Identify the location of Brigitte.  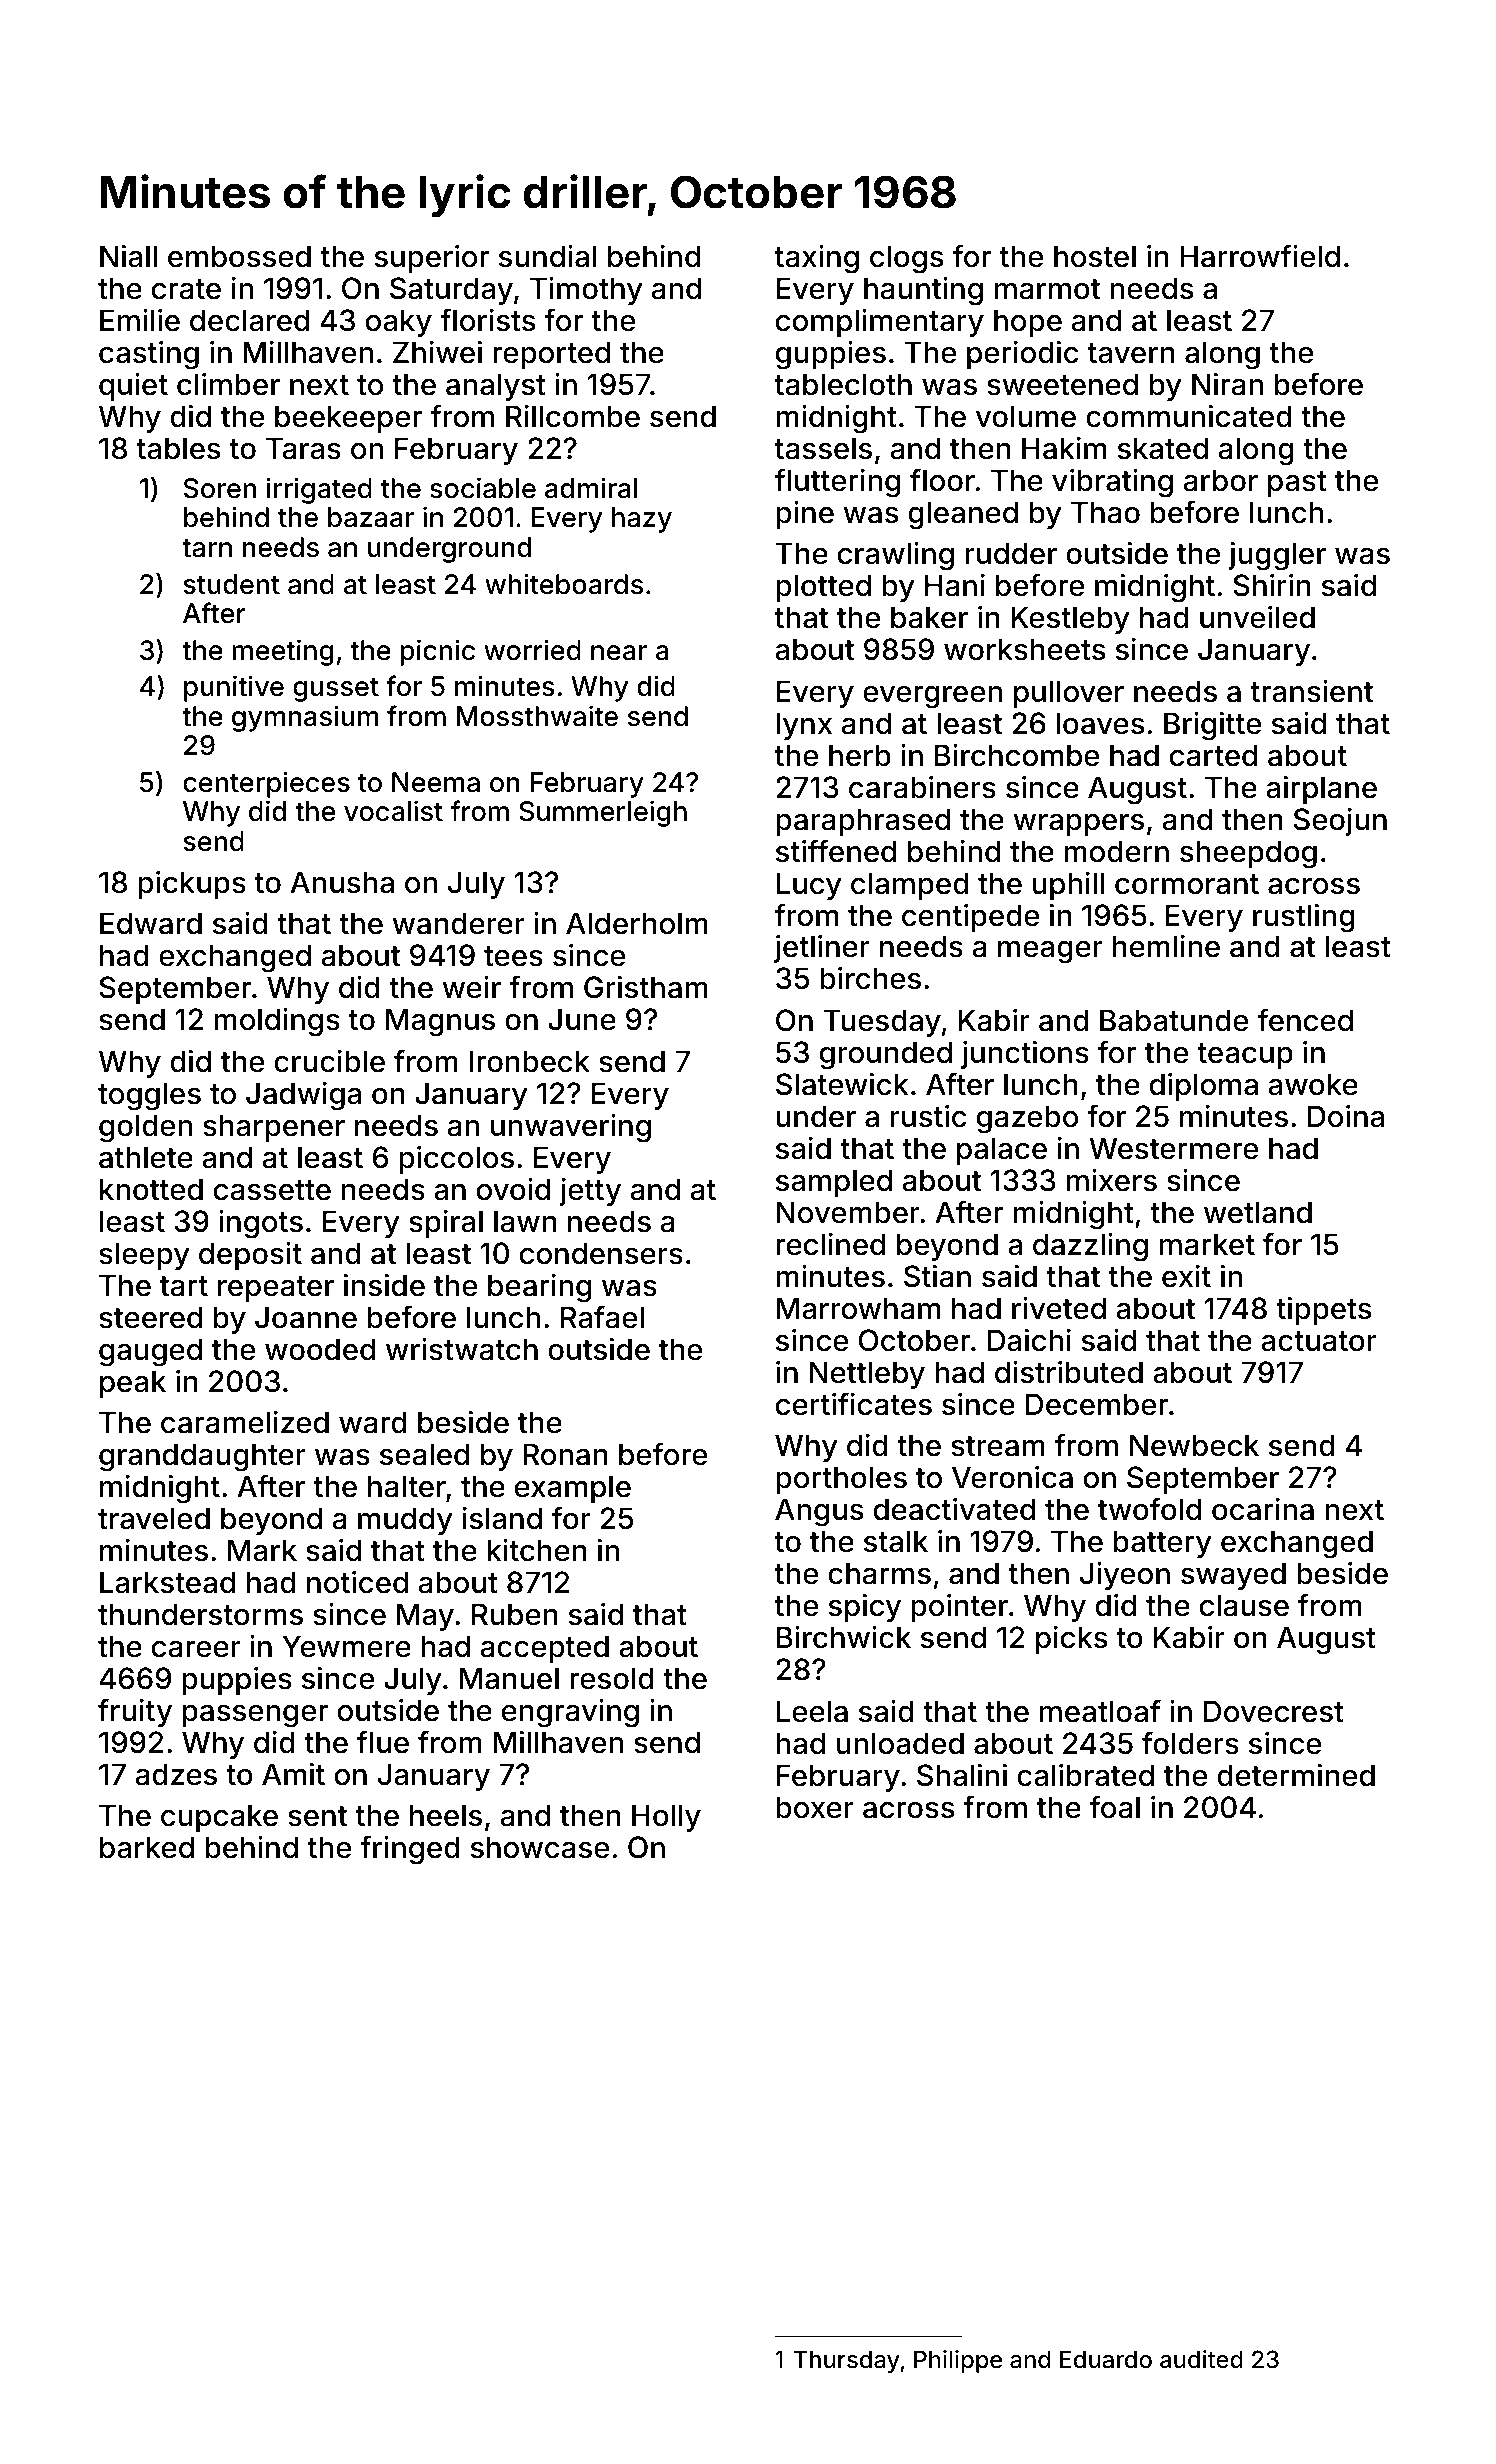
(1212, 726).
